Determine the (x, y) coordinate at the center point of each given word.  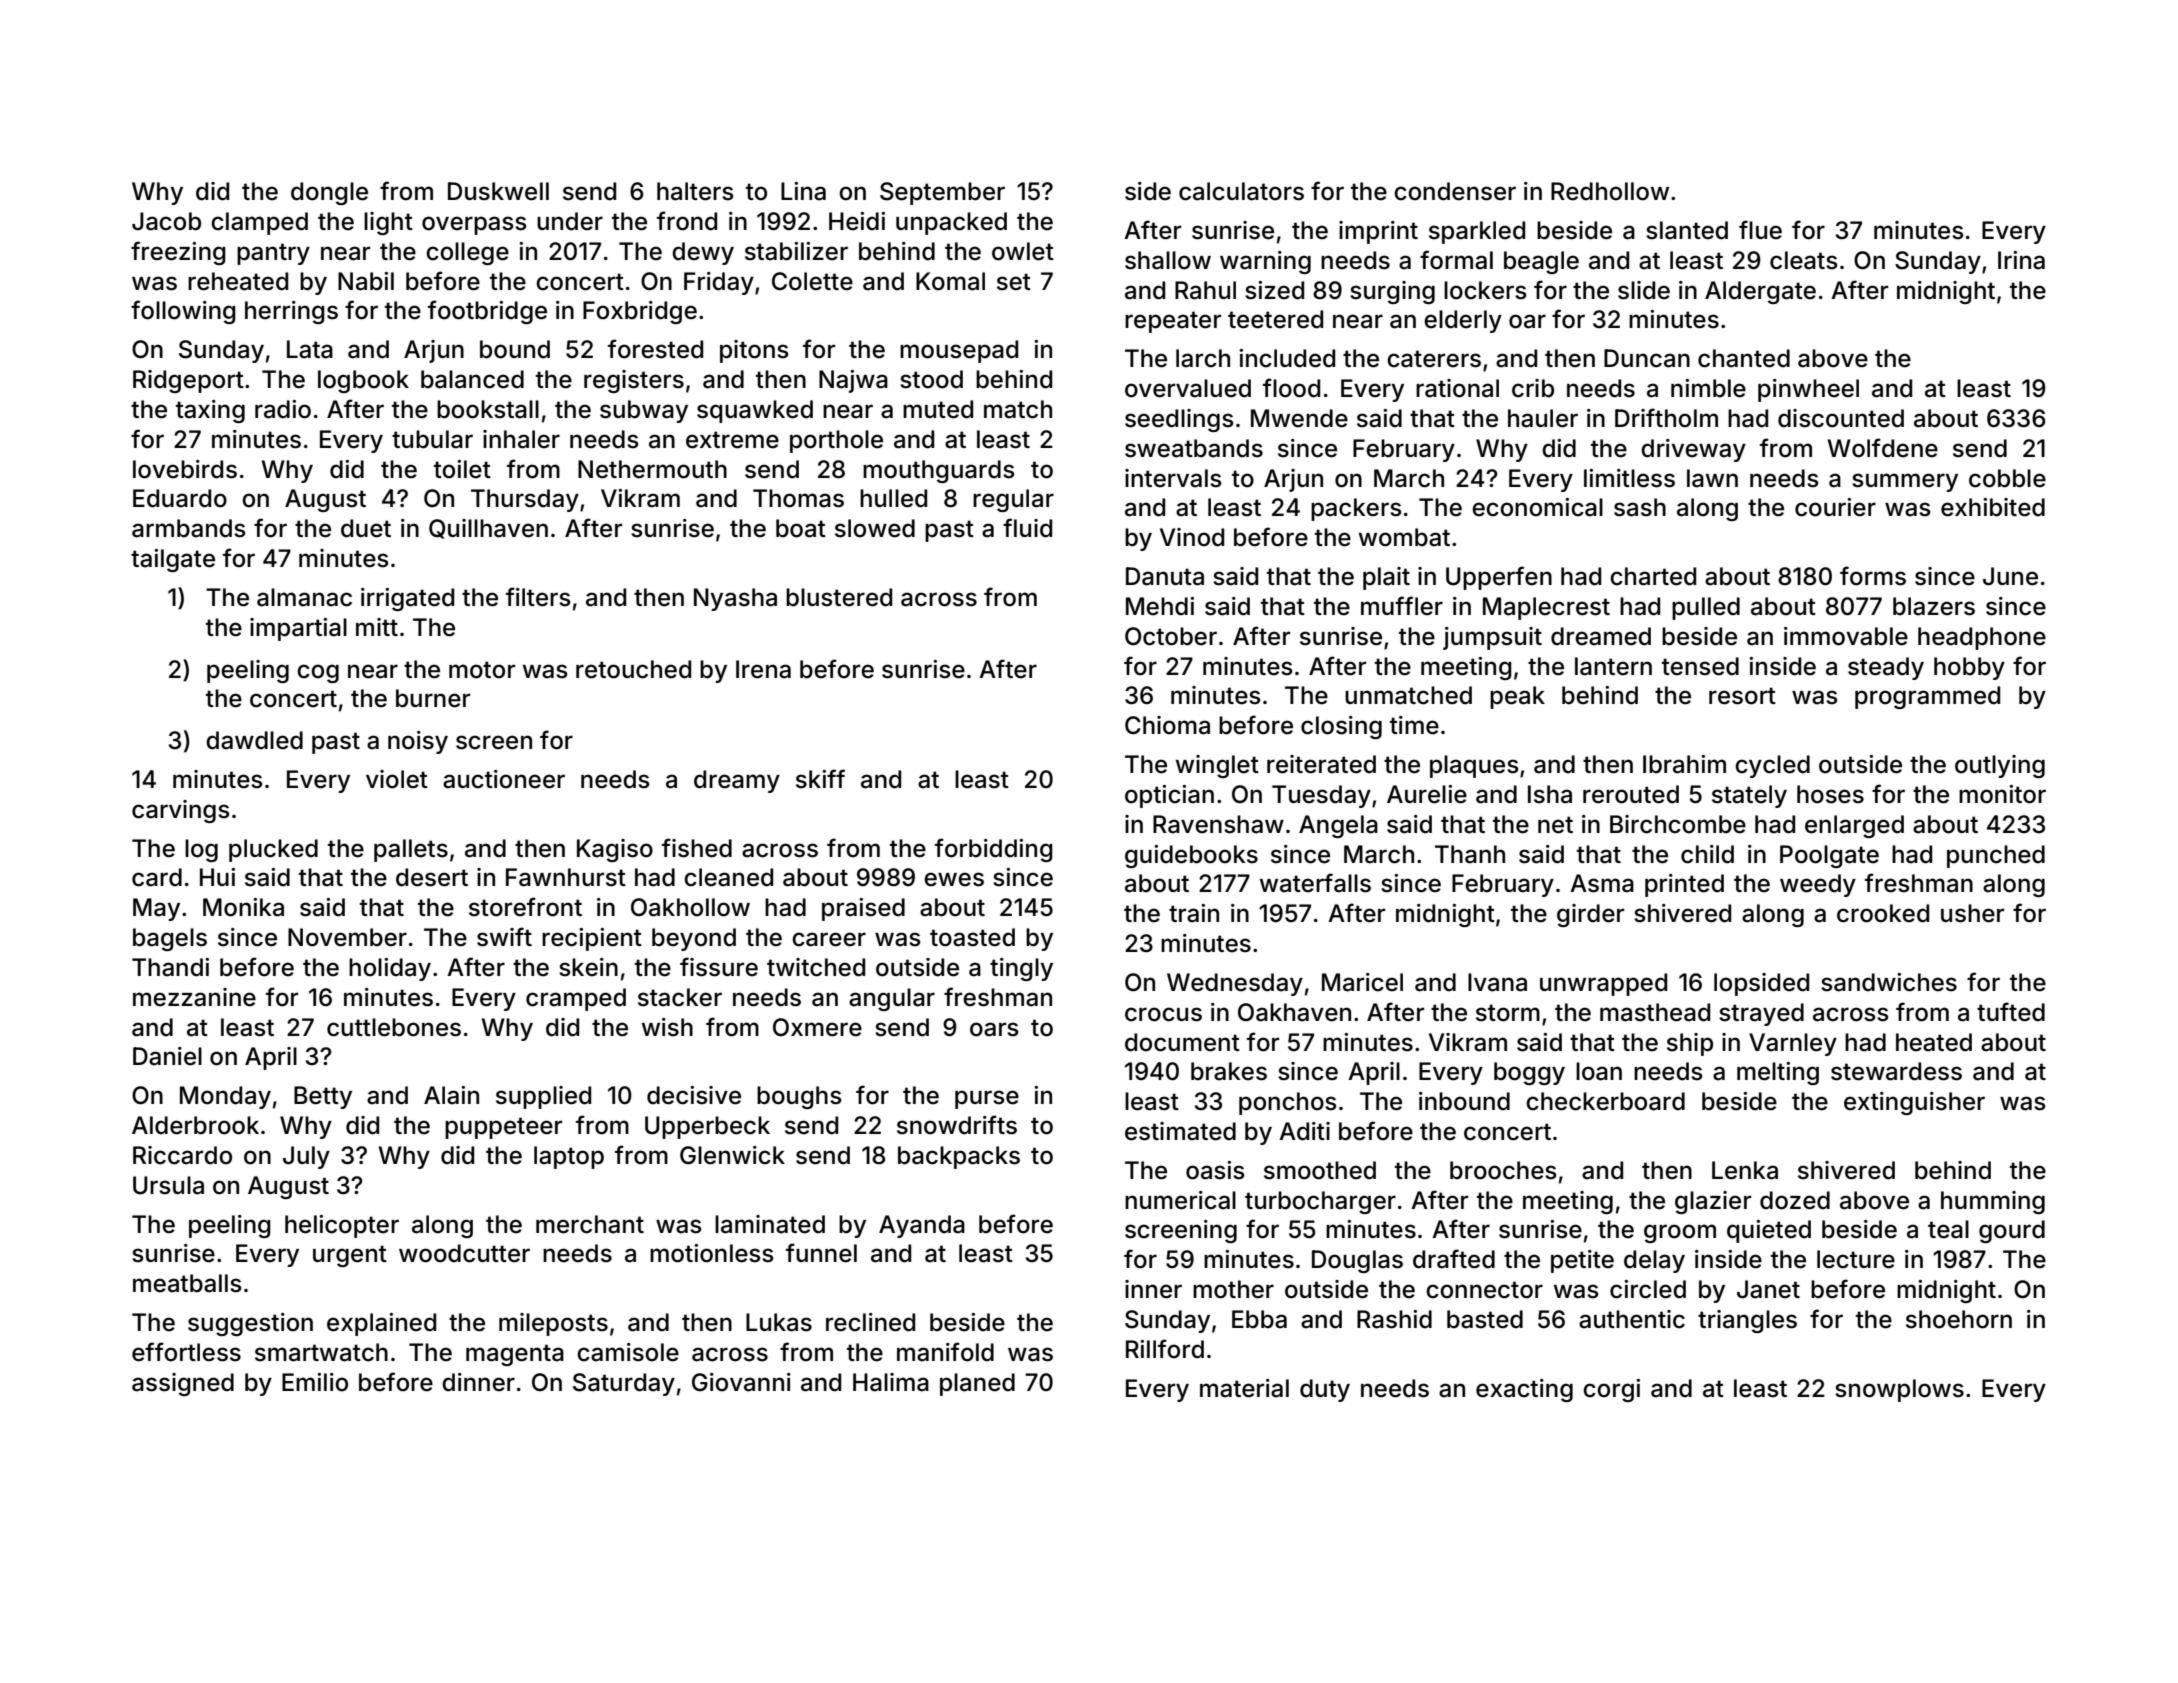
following (183, 312)
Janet (1768, 1289)
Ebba (1259, 1319)
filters (538, 597)
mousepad (959, 351)
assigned (183, 1384)
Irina (2021, 260)
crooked (1883, 913)
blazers (1934, 606)
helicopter (342, 1226)
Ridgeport (188, 381)
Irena (763, 669)
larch (1203, 358)
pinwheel (1808, 390)
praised (863, 909)
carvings (181, 811)
